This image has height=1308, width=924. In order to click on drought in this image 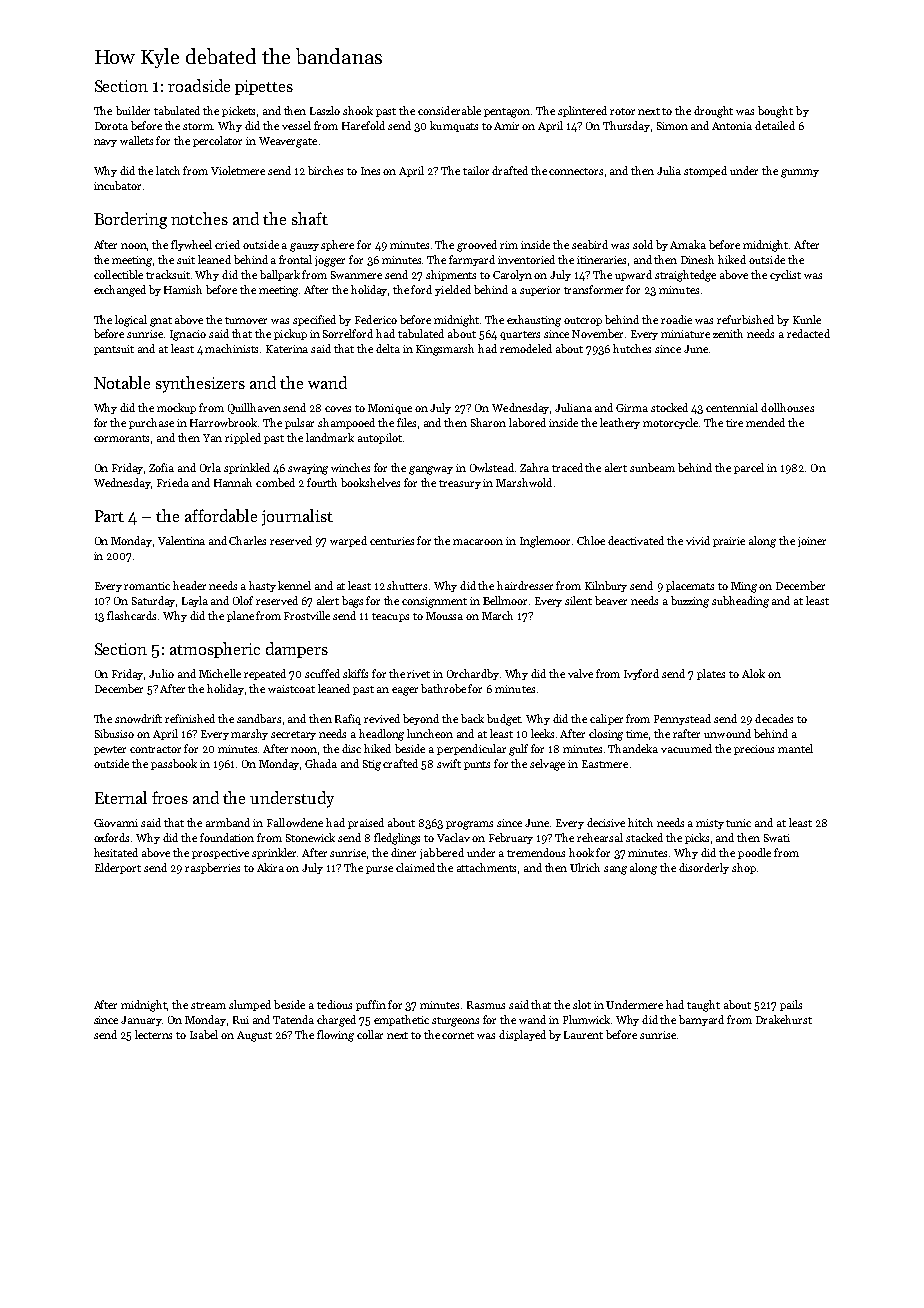, I will do `click(713, 112)`.
